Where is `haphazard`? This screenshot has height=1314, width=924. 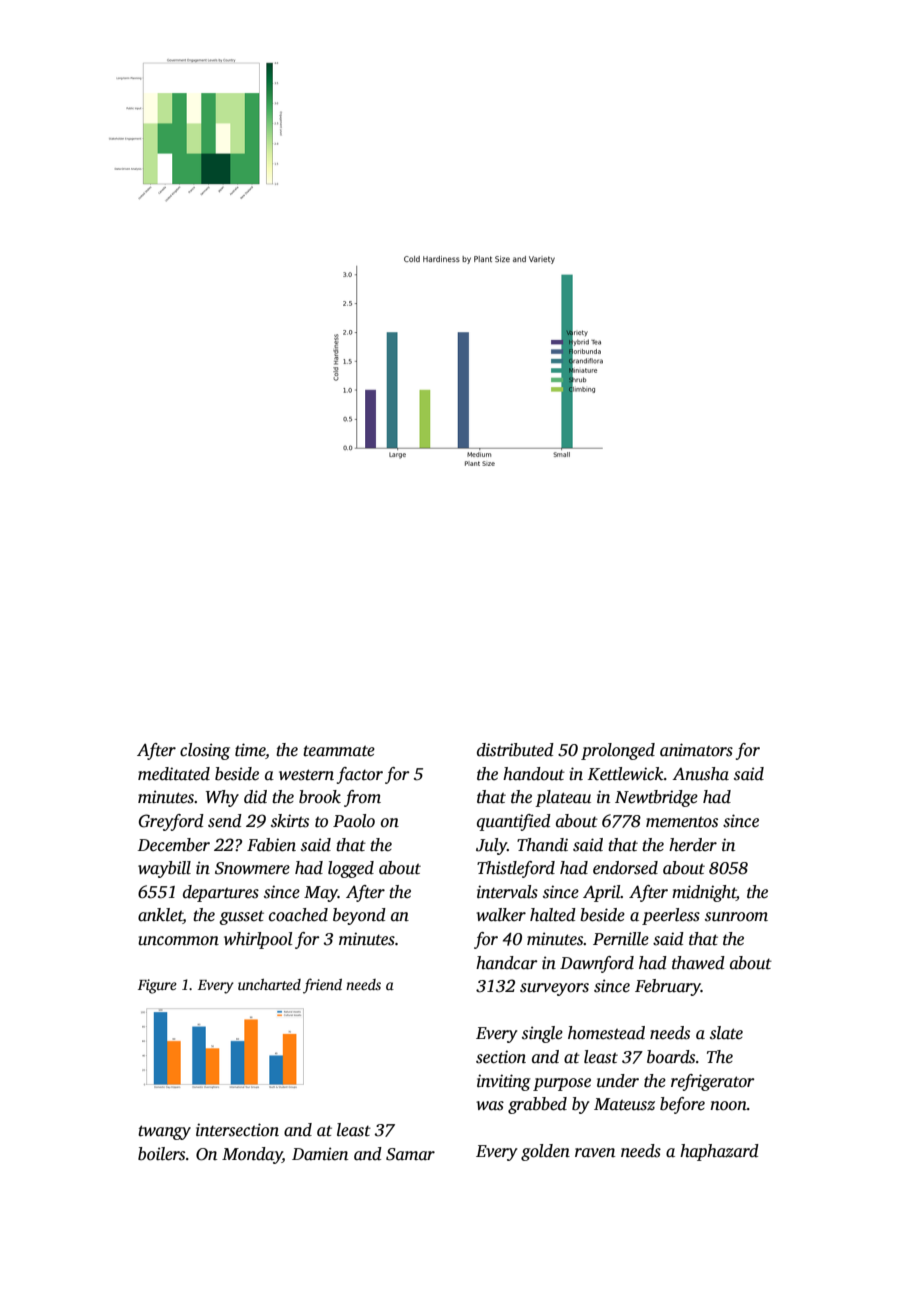 haphazard is located at coordinates (719, 1152).
